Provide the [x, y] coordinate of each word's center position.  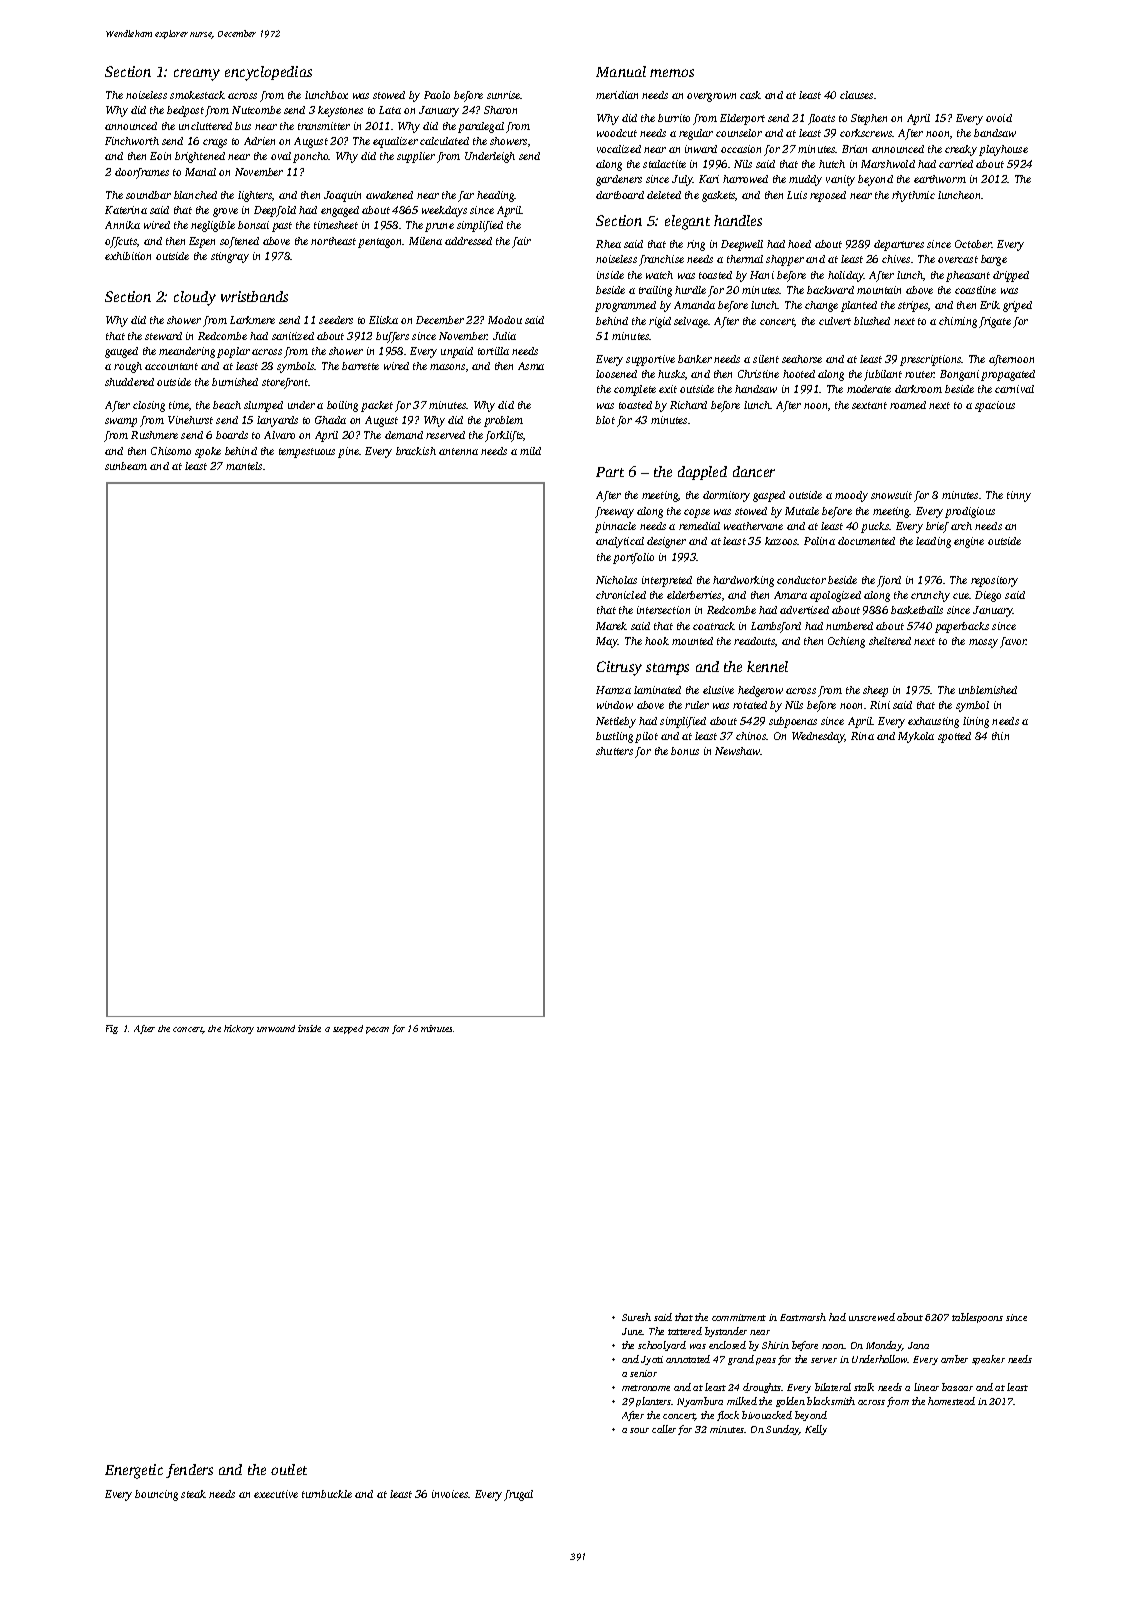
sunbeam [126, 466]
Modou [505, 320]
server [824, 1360]
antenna [458, 451]
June [632, 1331]
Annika [122, 225]
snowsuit [891, 495]
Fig [112, 1029]
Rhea [608, 244]
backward [830, 290]
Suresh [636, 1317]
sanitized [293, 336]
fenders [189, 1471]
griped [1017, 306]
